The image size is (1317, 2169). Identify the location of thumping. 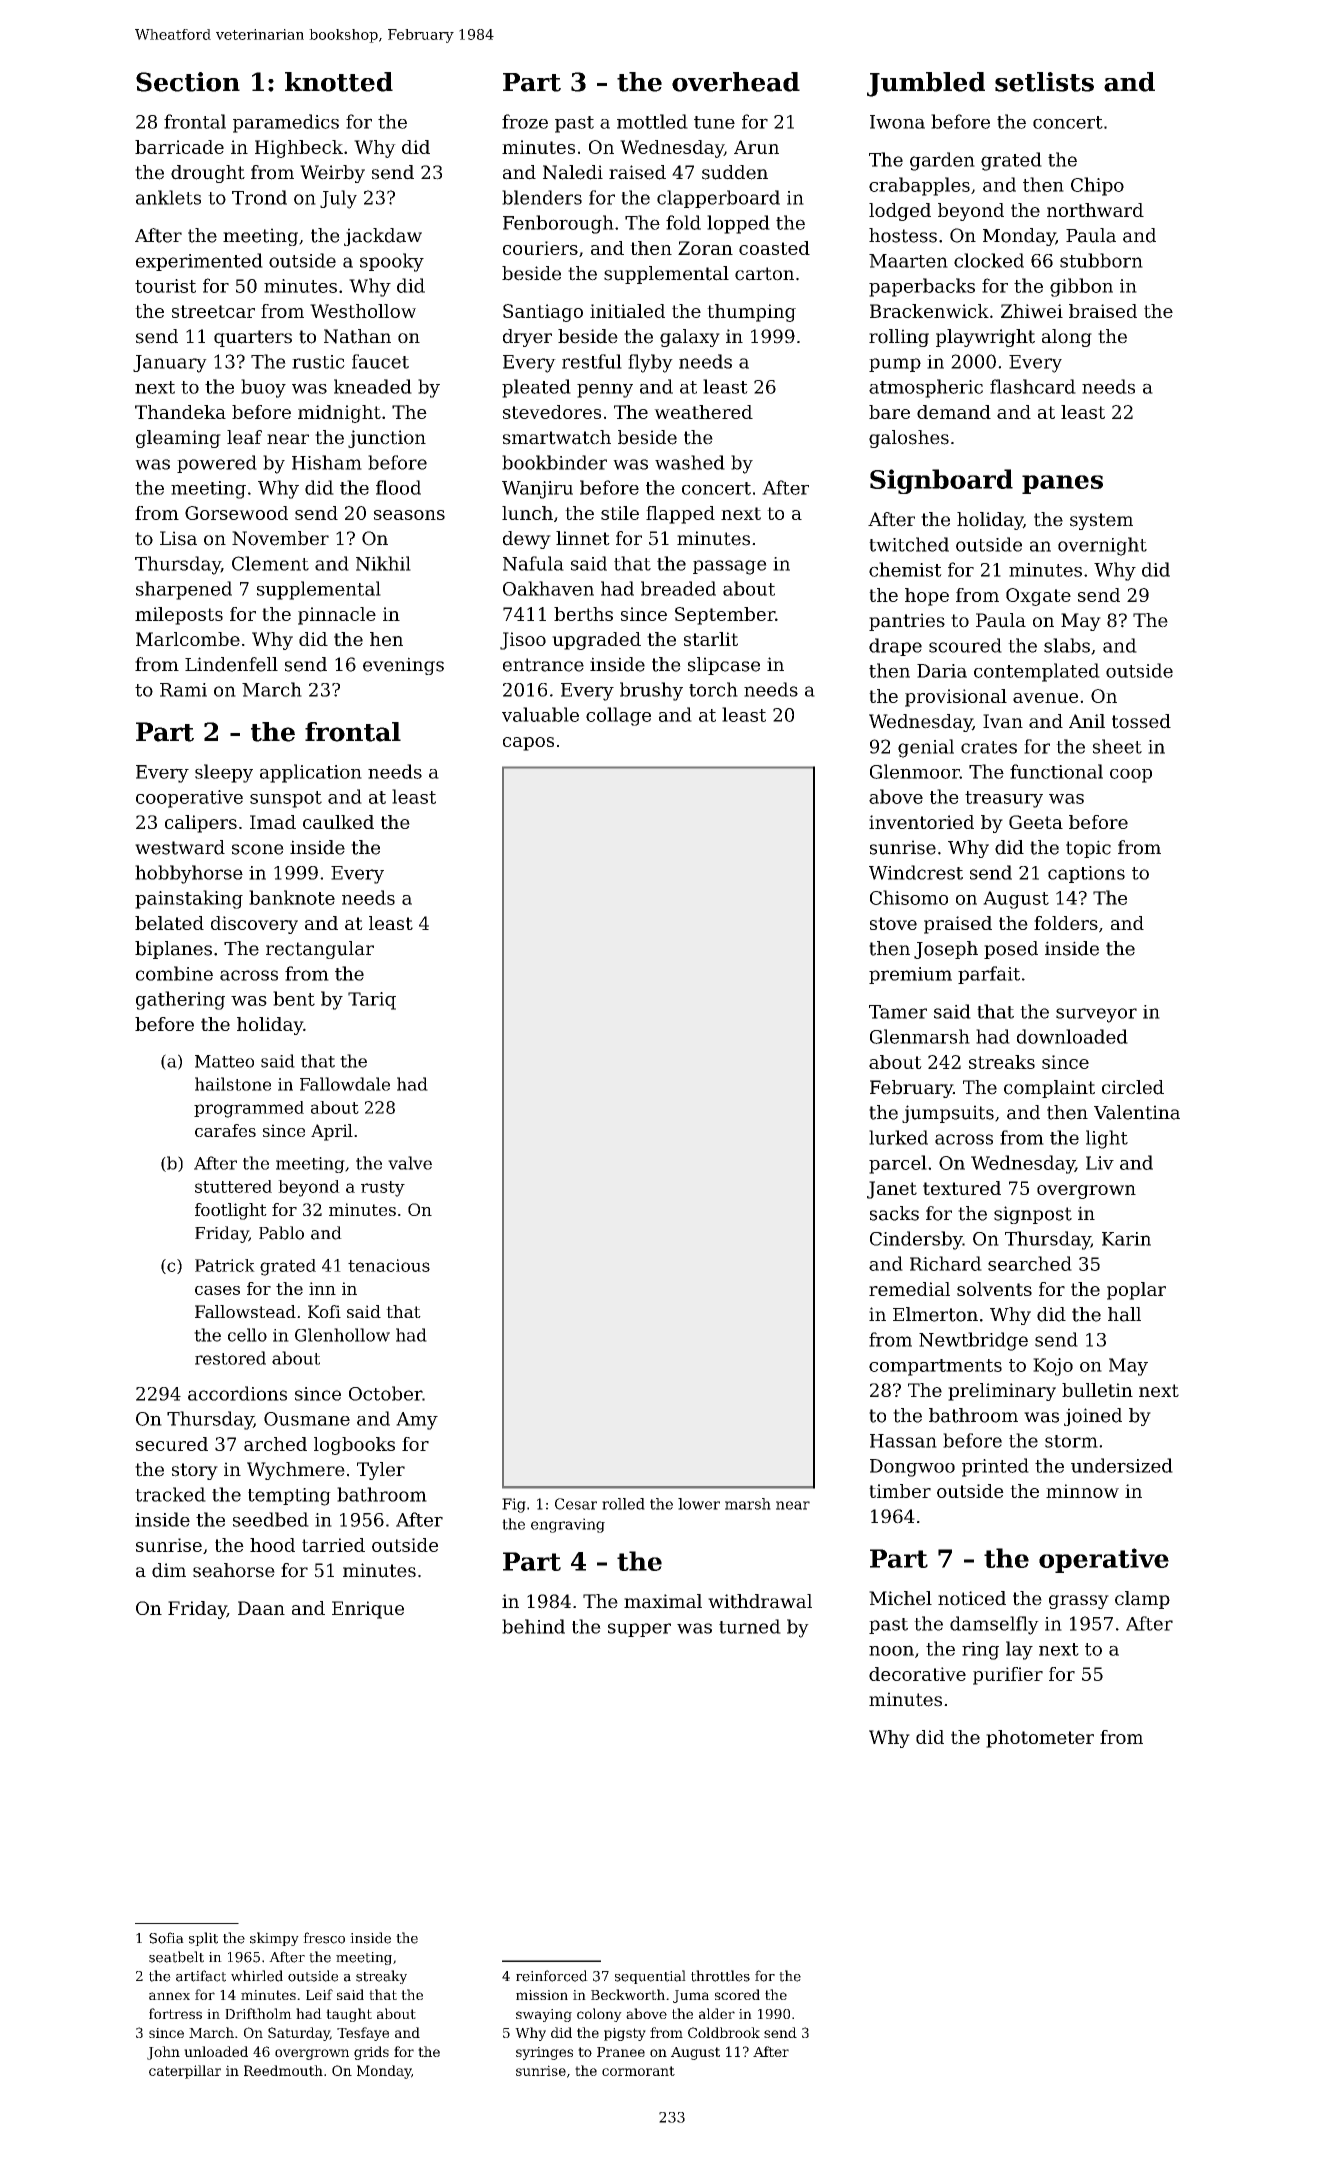
(751, 313).
